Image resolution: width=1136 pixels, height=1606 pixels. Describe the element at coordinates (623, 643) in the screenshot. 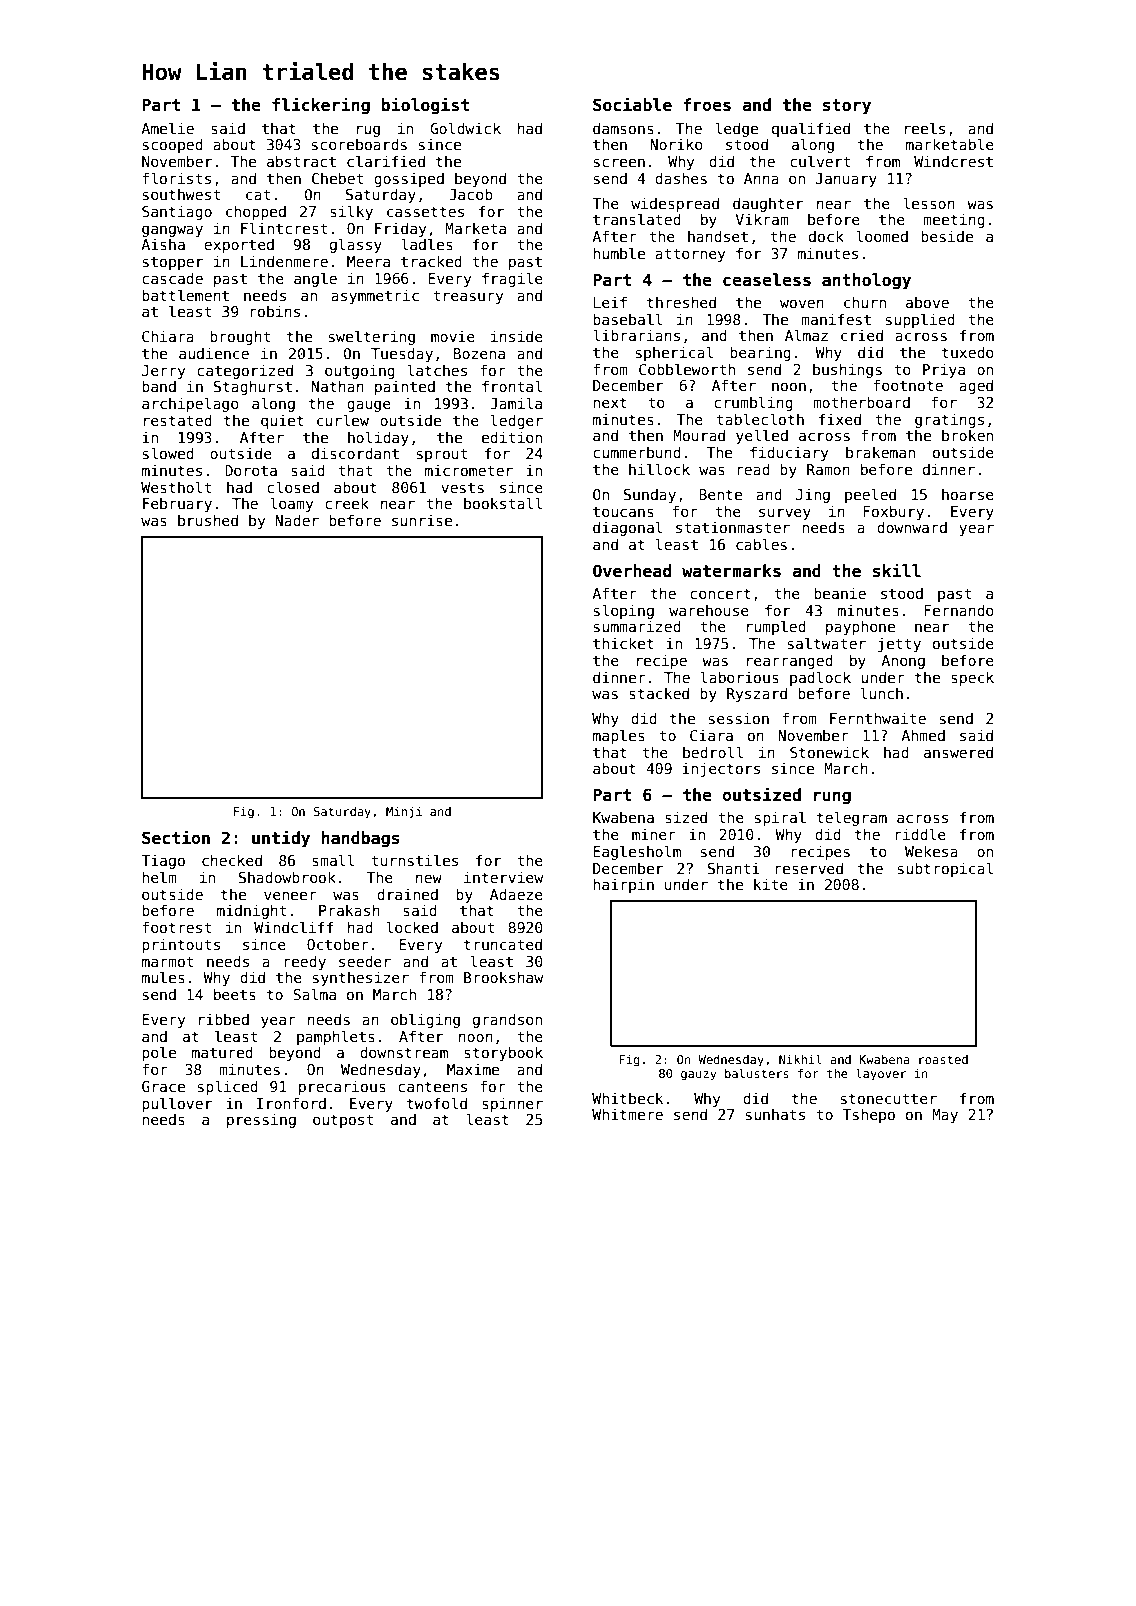

I see `thicket` at that location.
